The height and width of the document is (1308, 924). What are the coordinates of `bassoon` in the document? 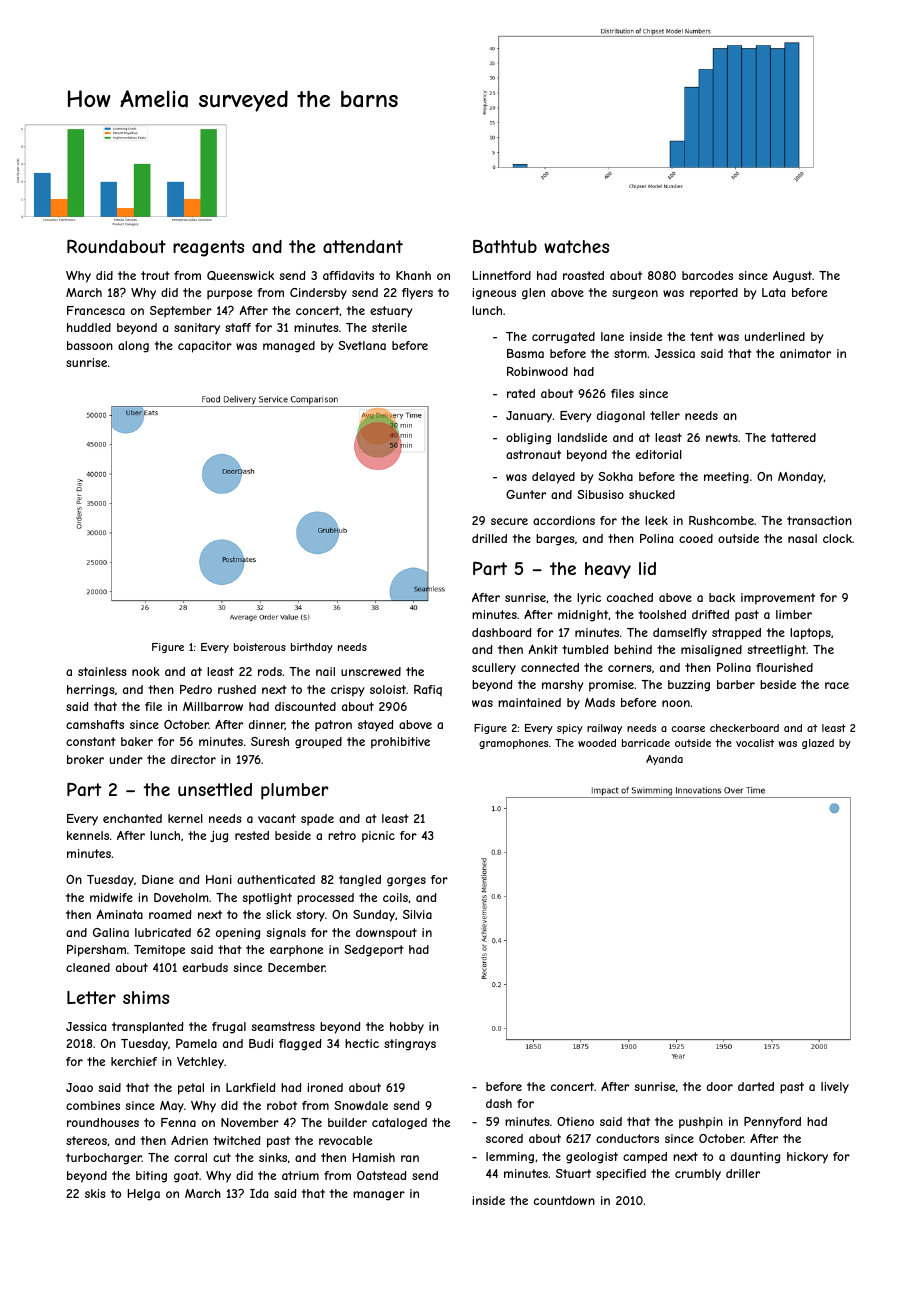 It's located at (90, 345).
